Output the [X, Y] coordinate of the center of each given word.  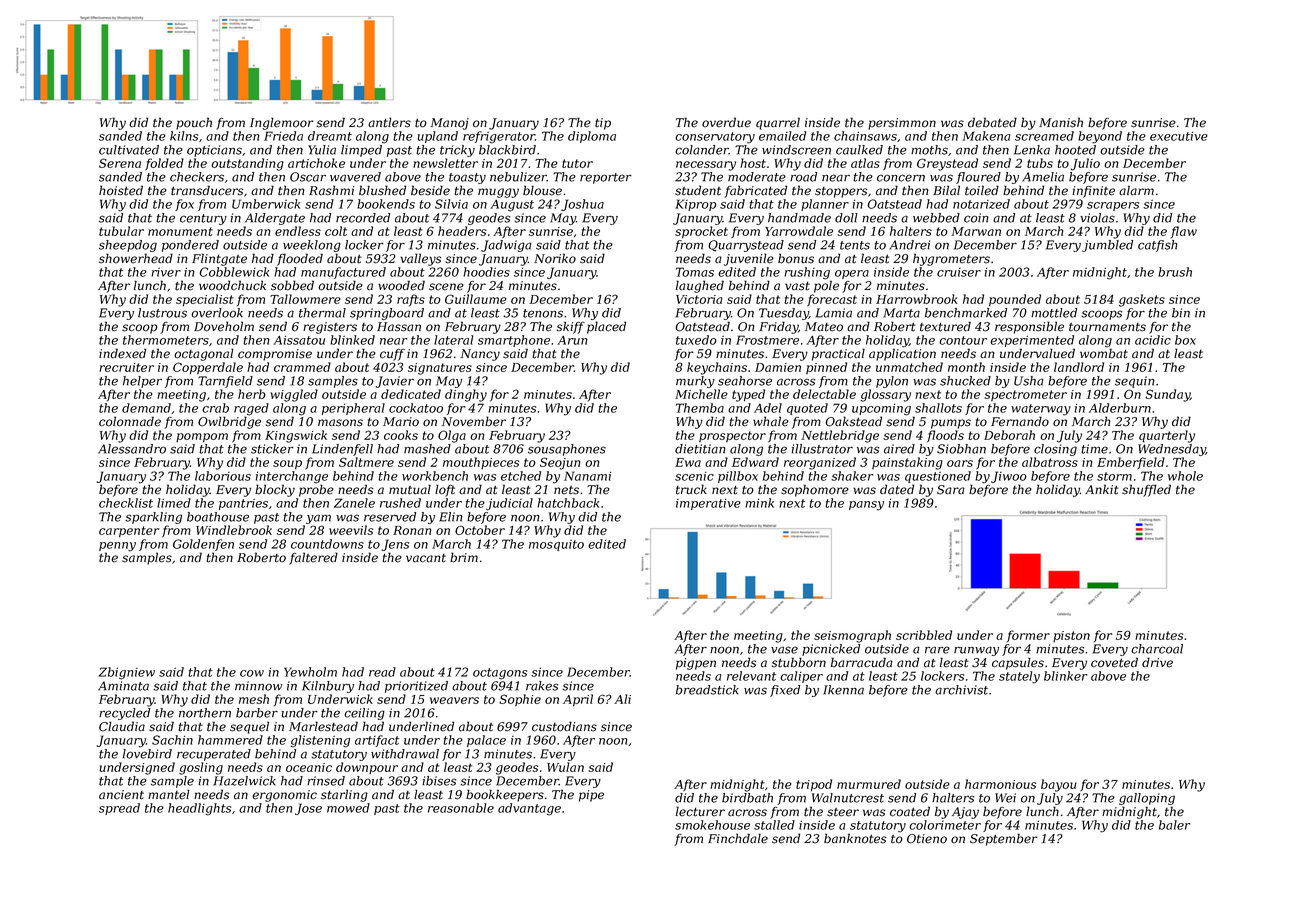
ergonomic [284, 796]
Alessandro [132, 449]
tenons [543, 313]
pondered [190, 246]
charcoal [1157, 649]
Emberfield [1131, 463]
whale [771, 421]
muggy [498, 193]
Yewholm [310, 672]
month [966, 367]
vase [784, 650]
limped [361, 151]
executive [1179, 136]
